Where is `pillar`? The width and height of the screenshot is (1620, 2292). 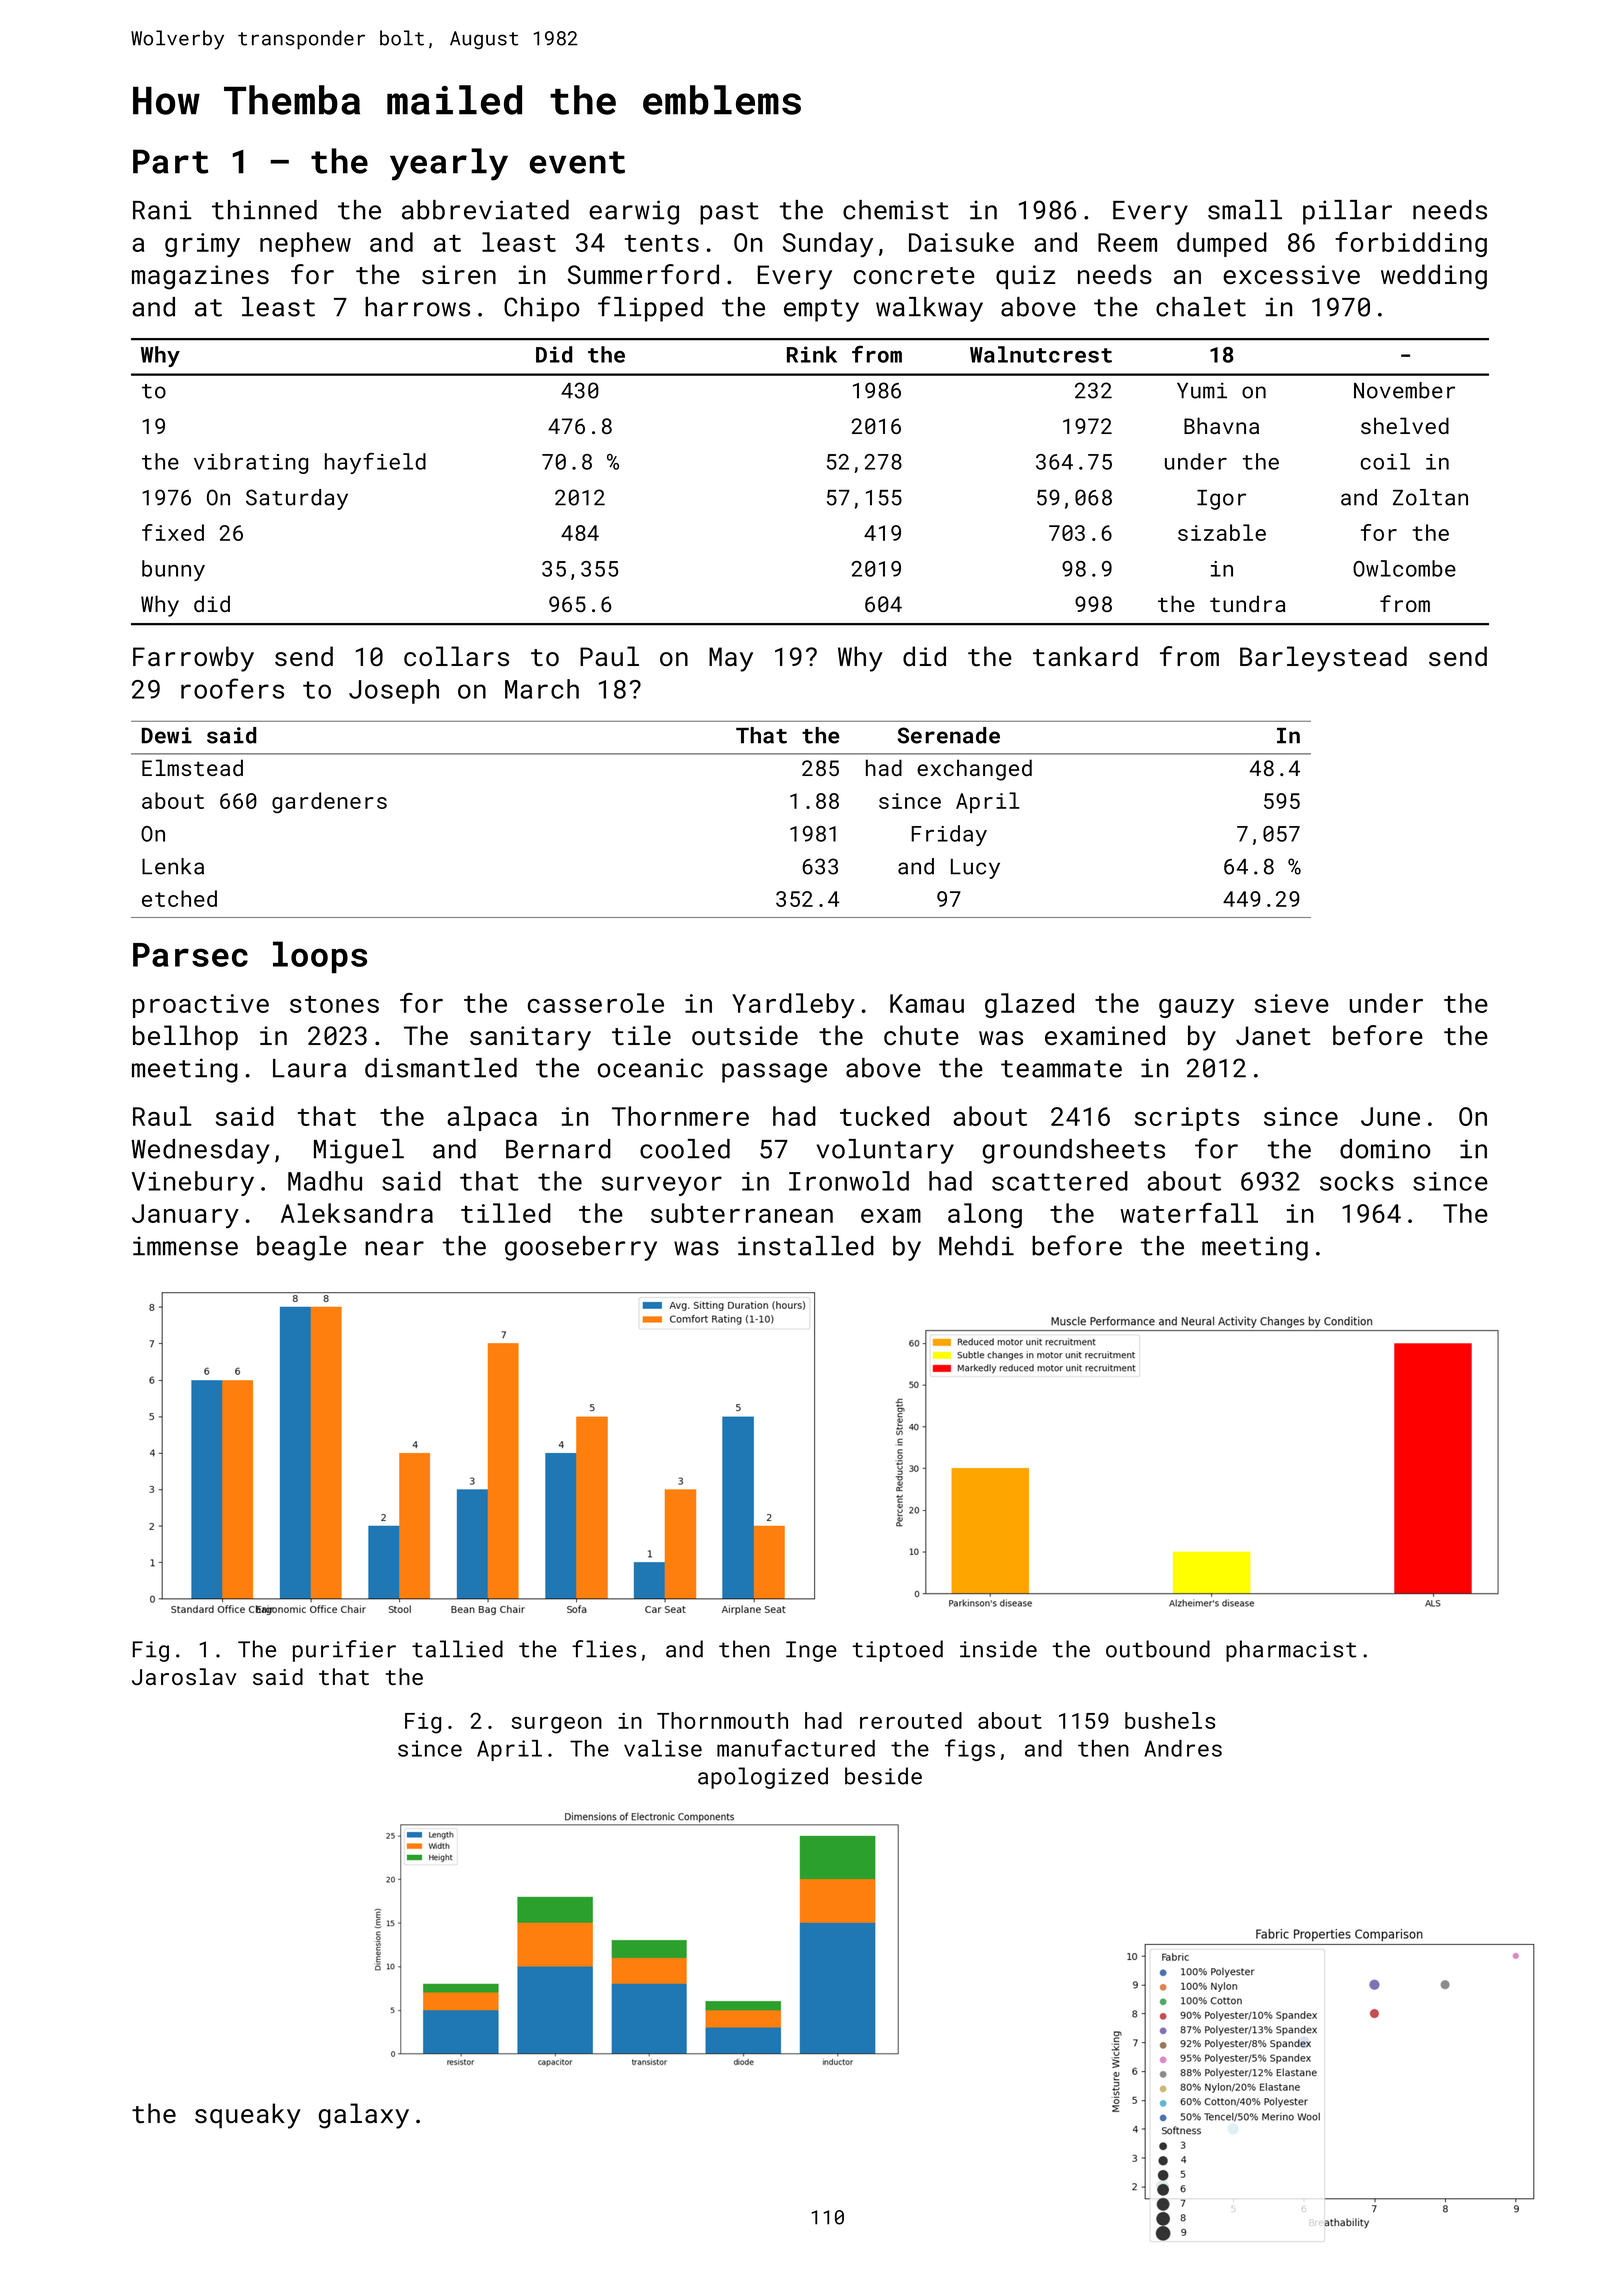
pillar is located at coordinates (1347, 212).
